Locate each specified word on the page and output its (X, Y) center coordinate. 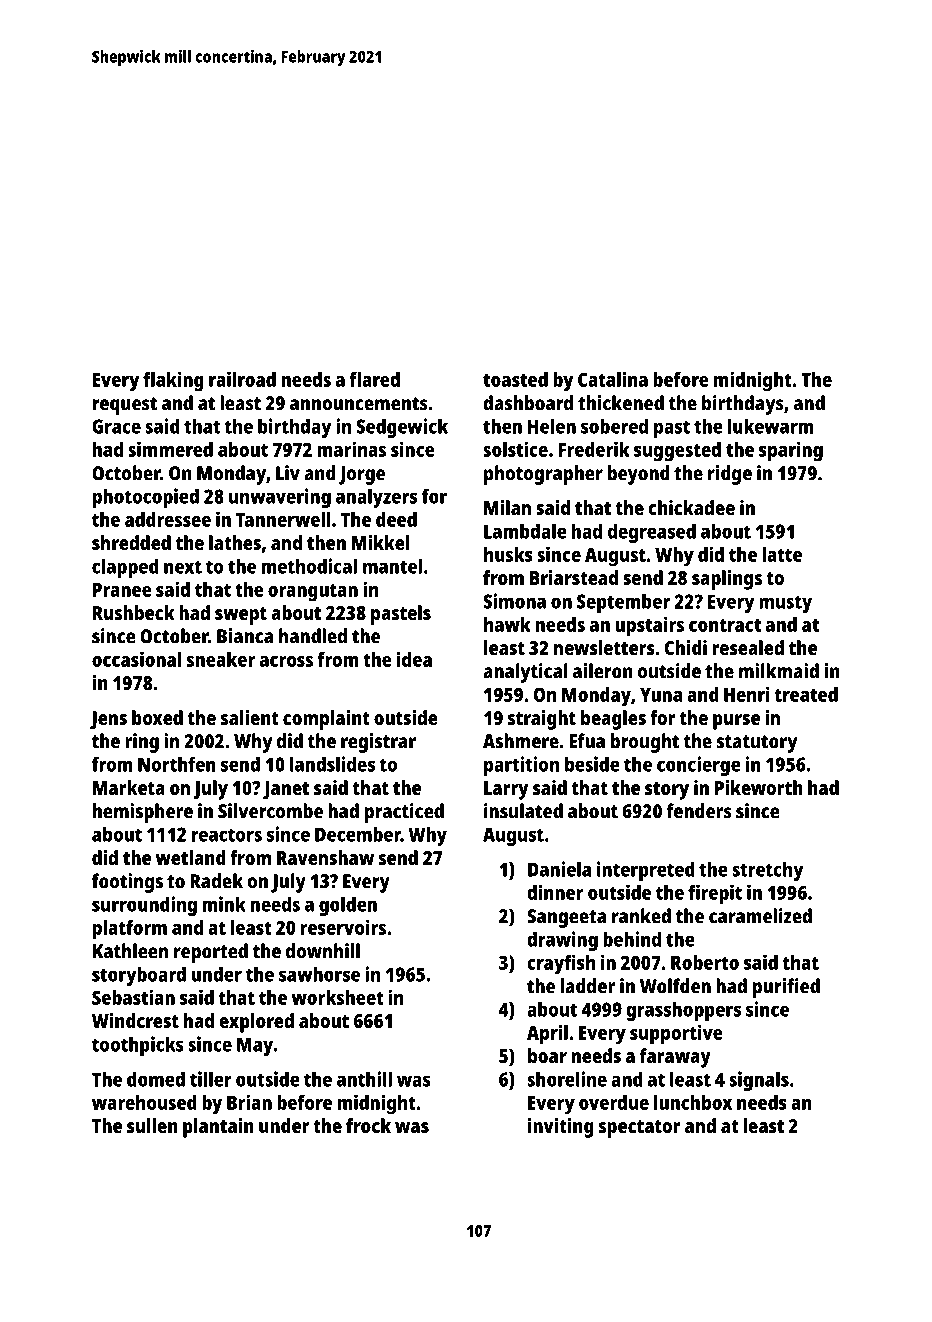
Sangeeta (566, 918)
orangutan (313, 593)
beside (592, 764)
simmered (170, 449)
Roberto (705, 962)
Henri (747, 694)
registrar (378, 743)
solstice (515, 449)
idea (414, 659)
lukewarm (771, 426)
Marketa (129, 787)
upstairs (650, 626)
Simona (514, 601)
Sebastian (133, 997)
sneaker (221, 659)
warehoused (144, 1102)
